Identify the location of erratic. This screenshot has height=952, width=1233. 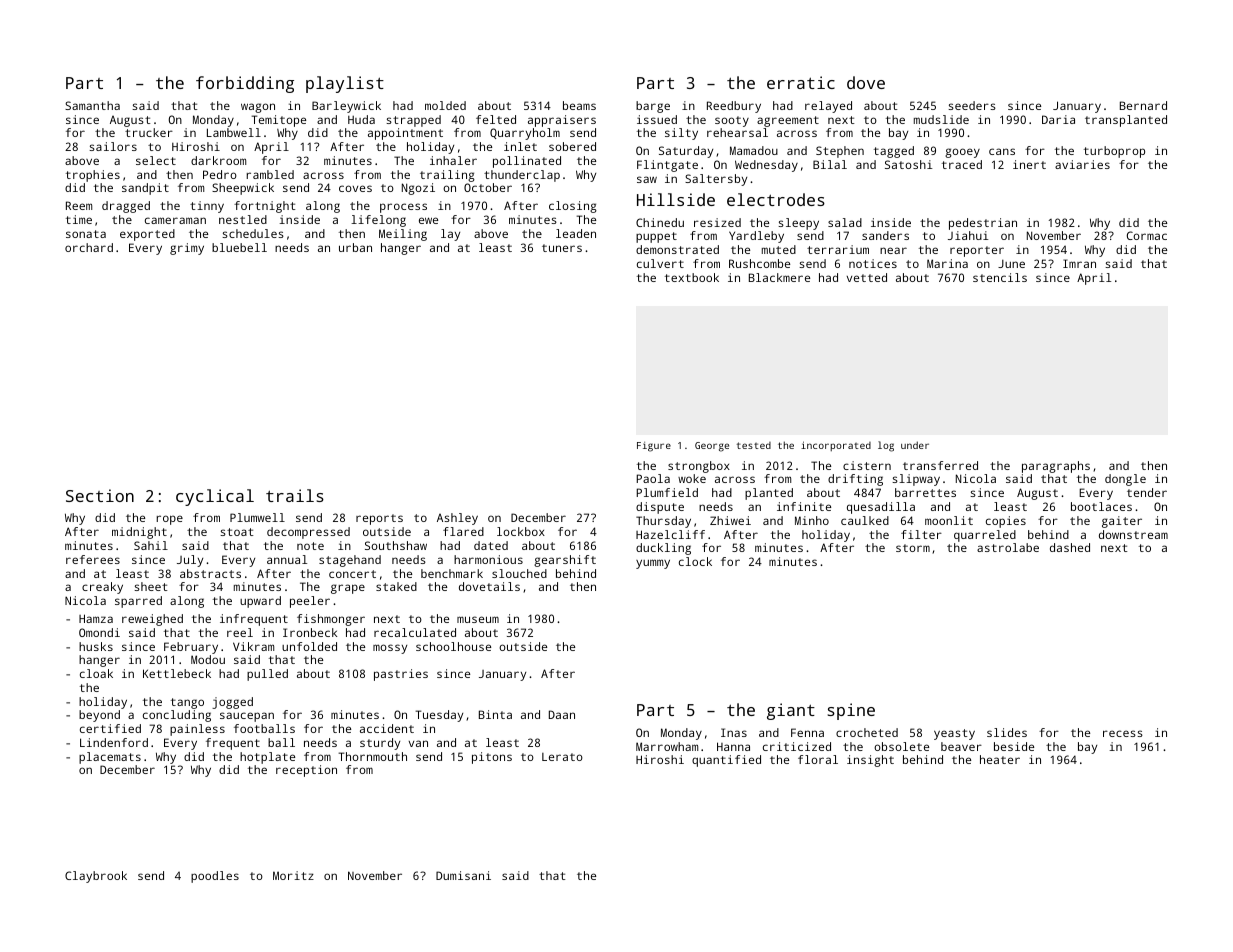
(801, 82).
